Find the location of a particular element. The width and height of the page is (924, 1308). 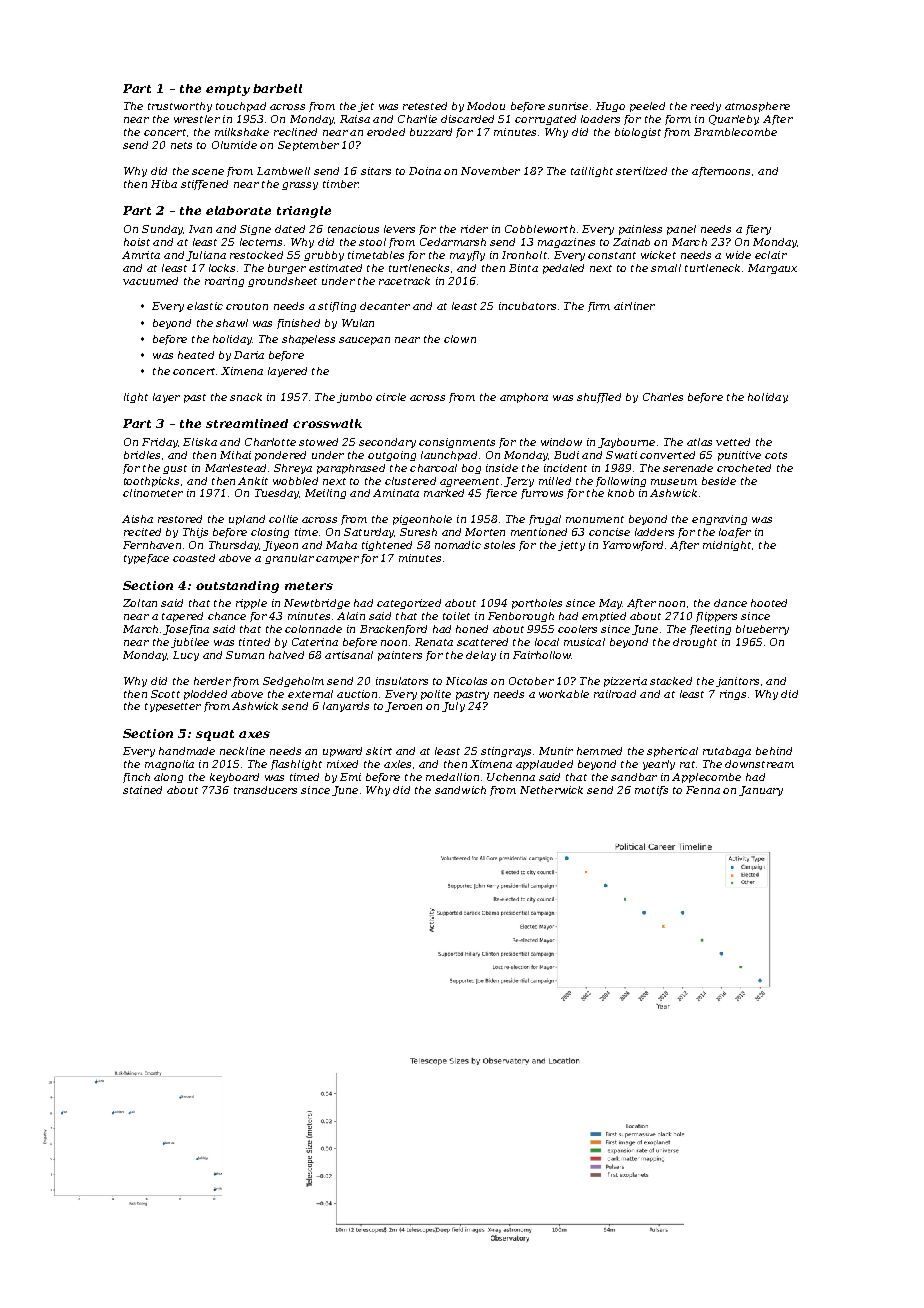

coasted is located at coordinates (194, 558).
